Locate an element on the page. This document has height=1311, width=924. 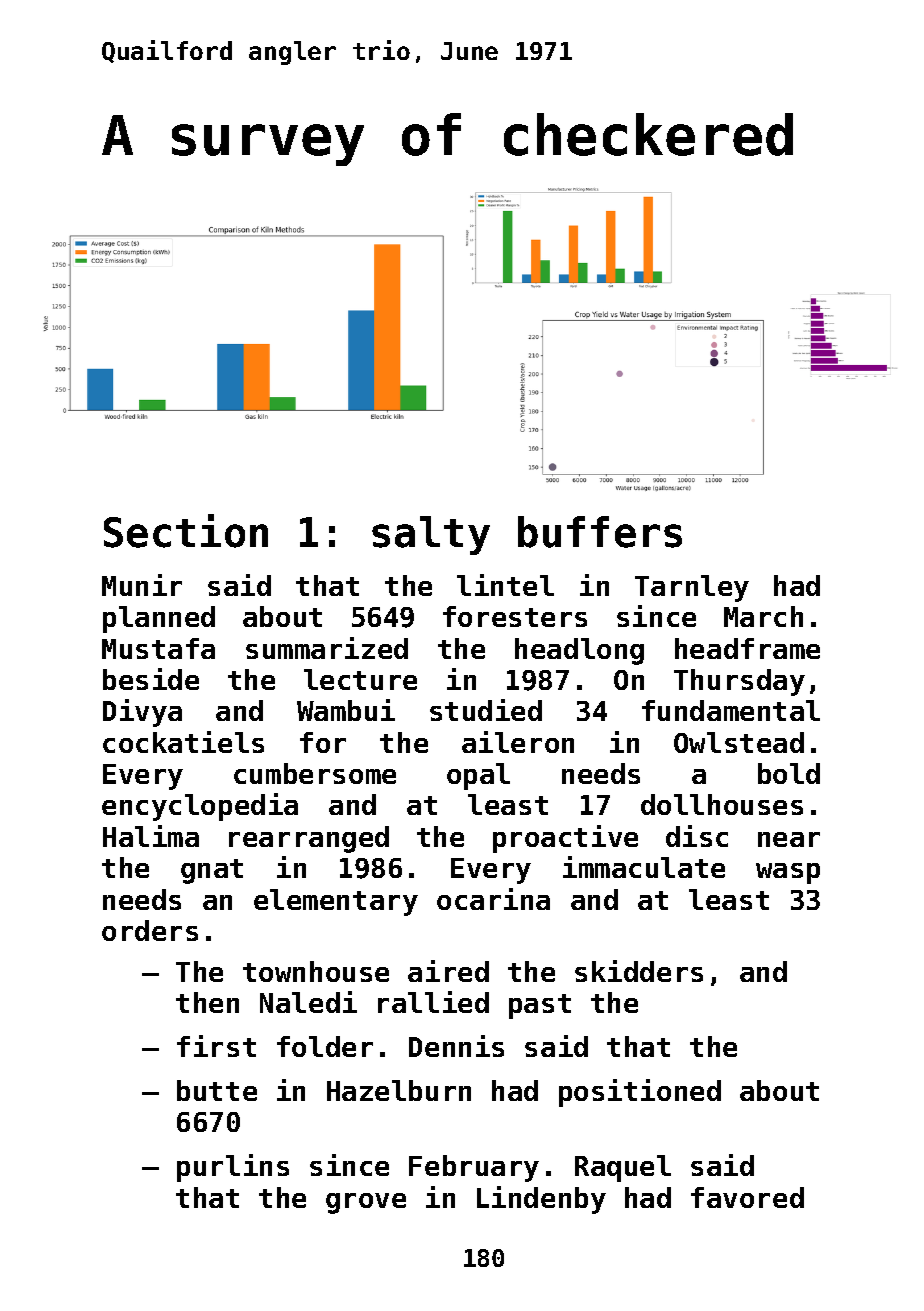
salty is located at coordinates (431, 535).
